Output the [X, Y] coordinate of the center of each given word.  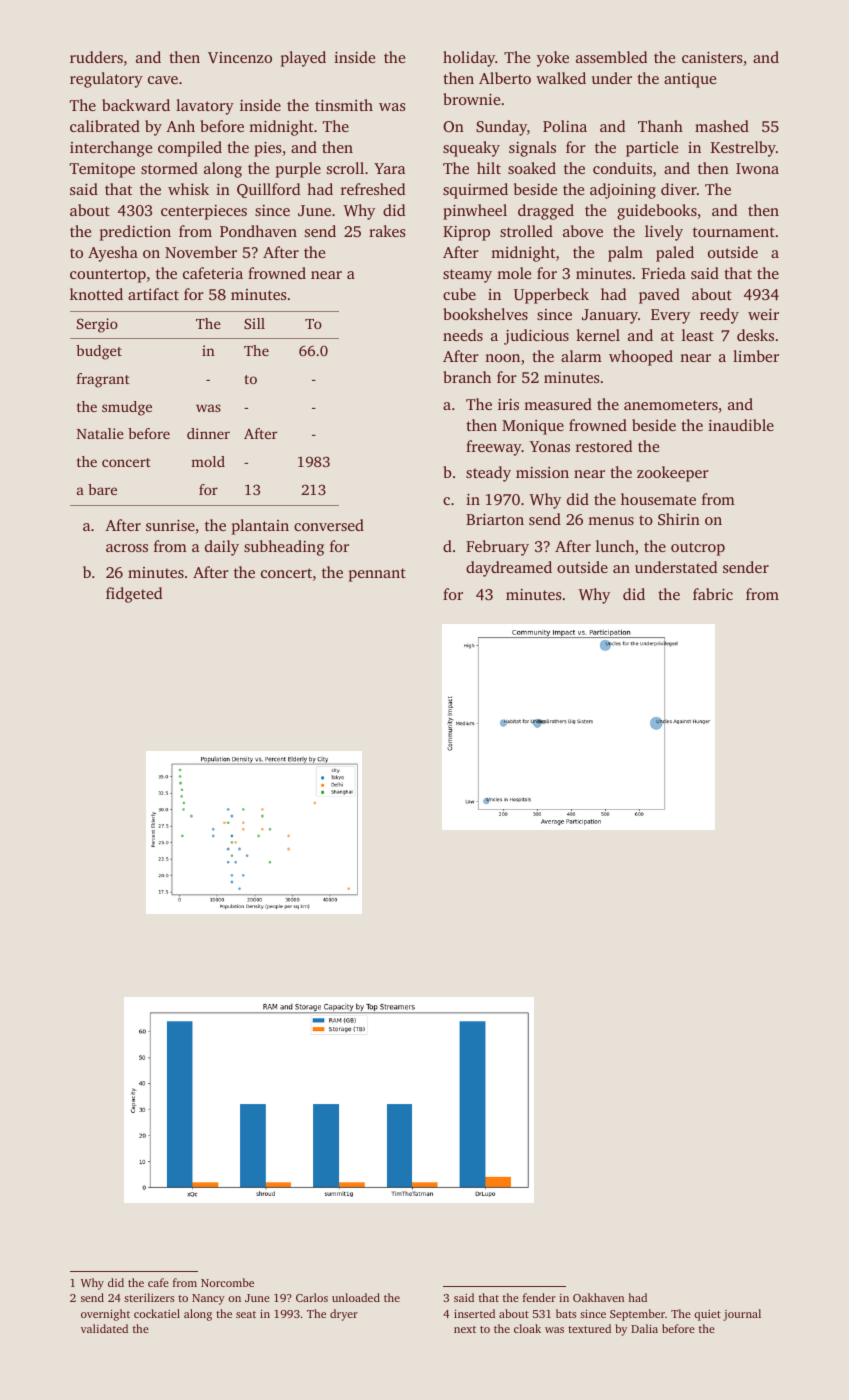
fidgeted [134, 595]
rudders [96, 57]
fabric [713, 594]
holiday [469, 59]
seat [246, 1314]
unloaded [356, 1297]
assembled [611, 57]
